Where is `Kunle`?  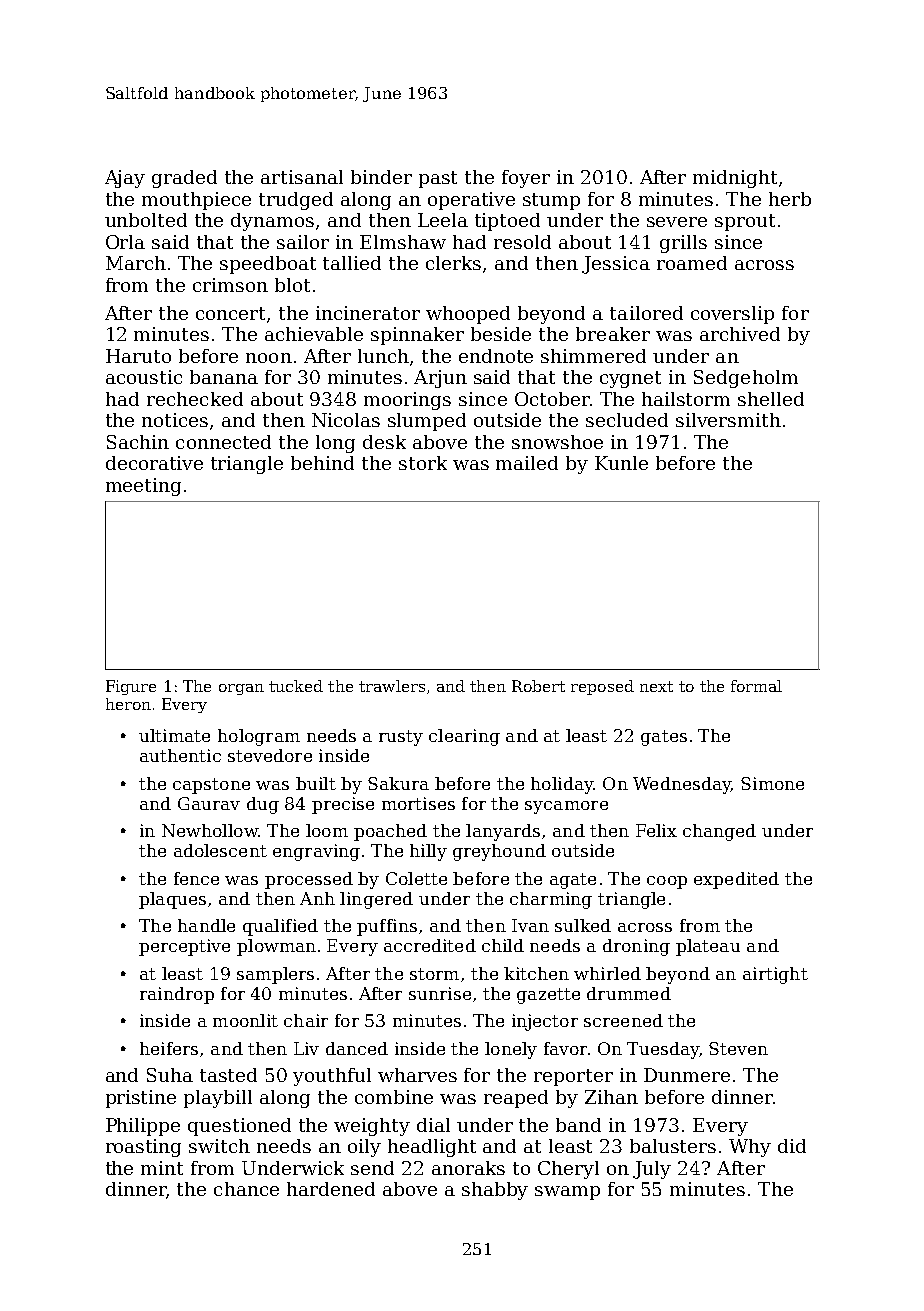
Kunle is located at coordinates (621, 463).
